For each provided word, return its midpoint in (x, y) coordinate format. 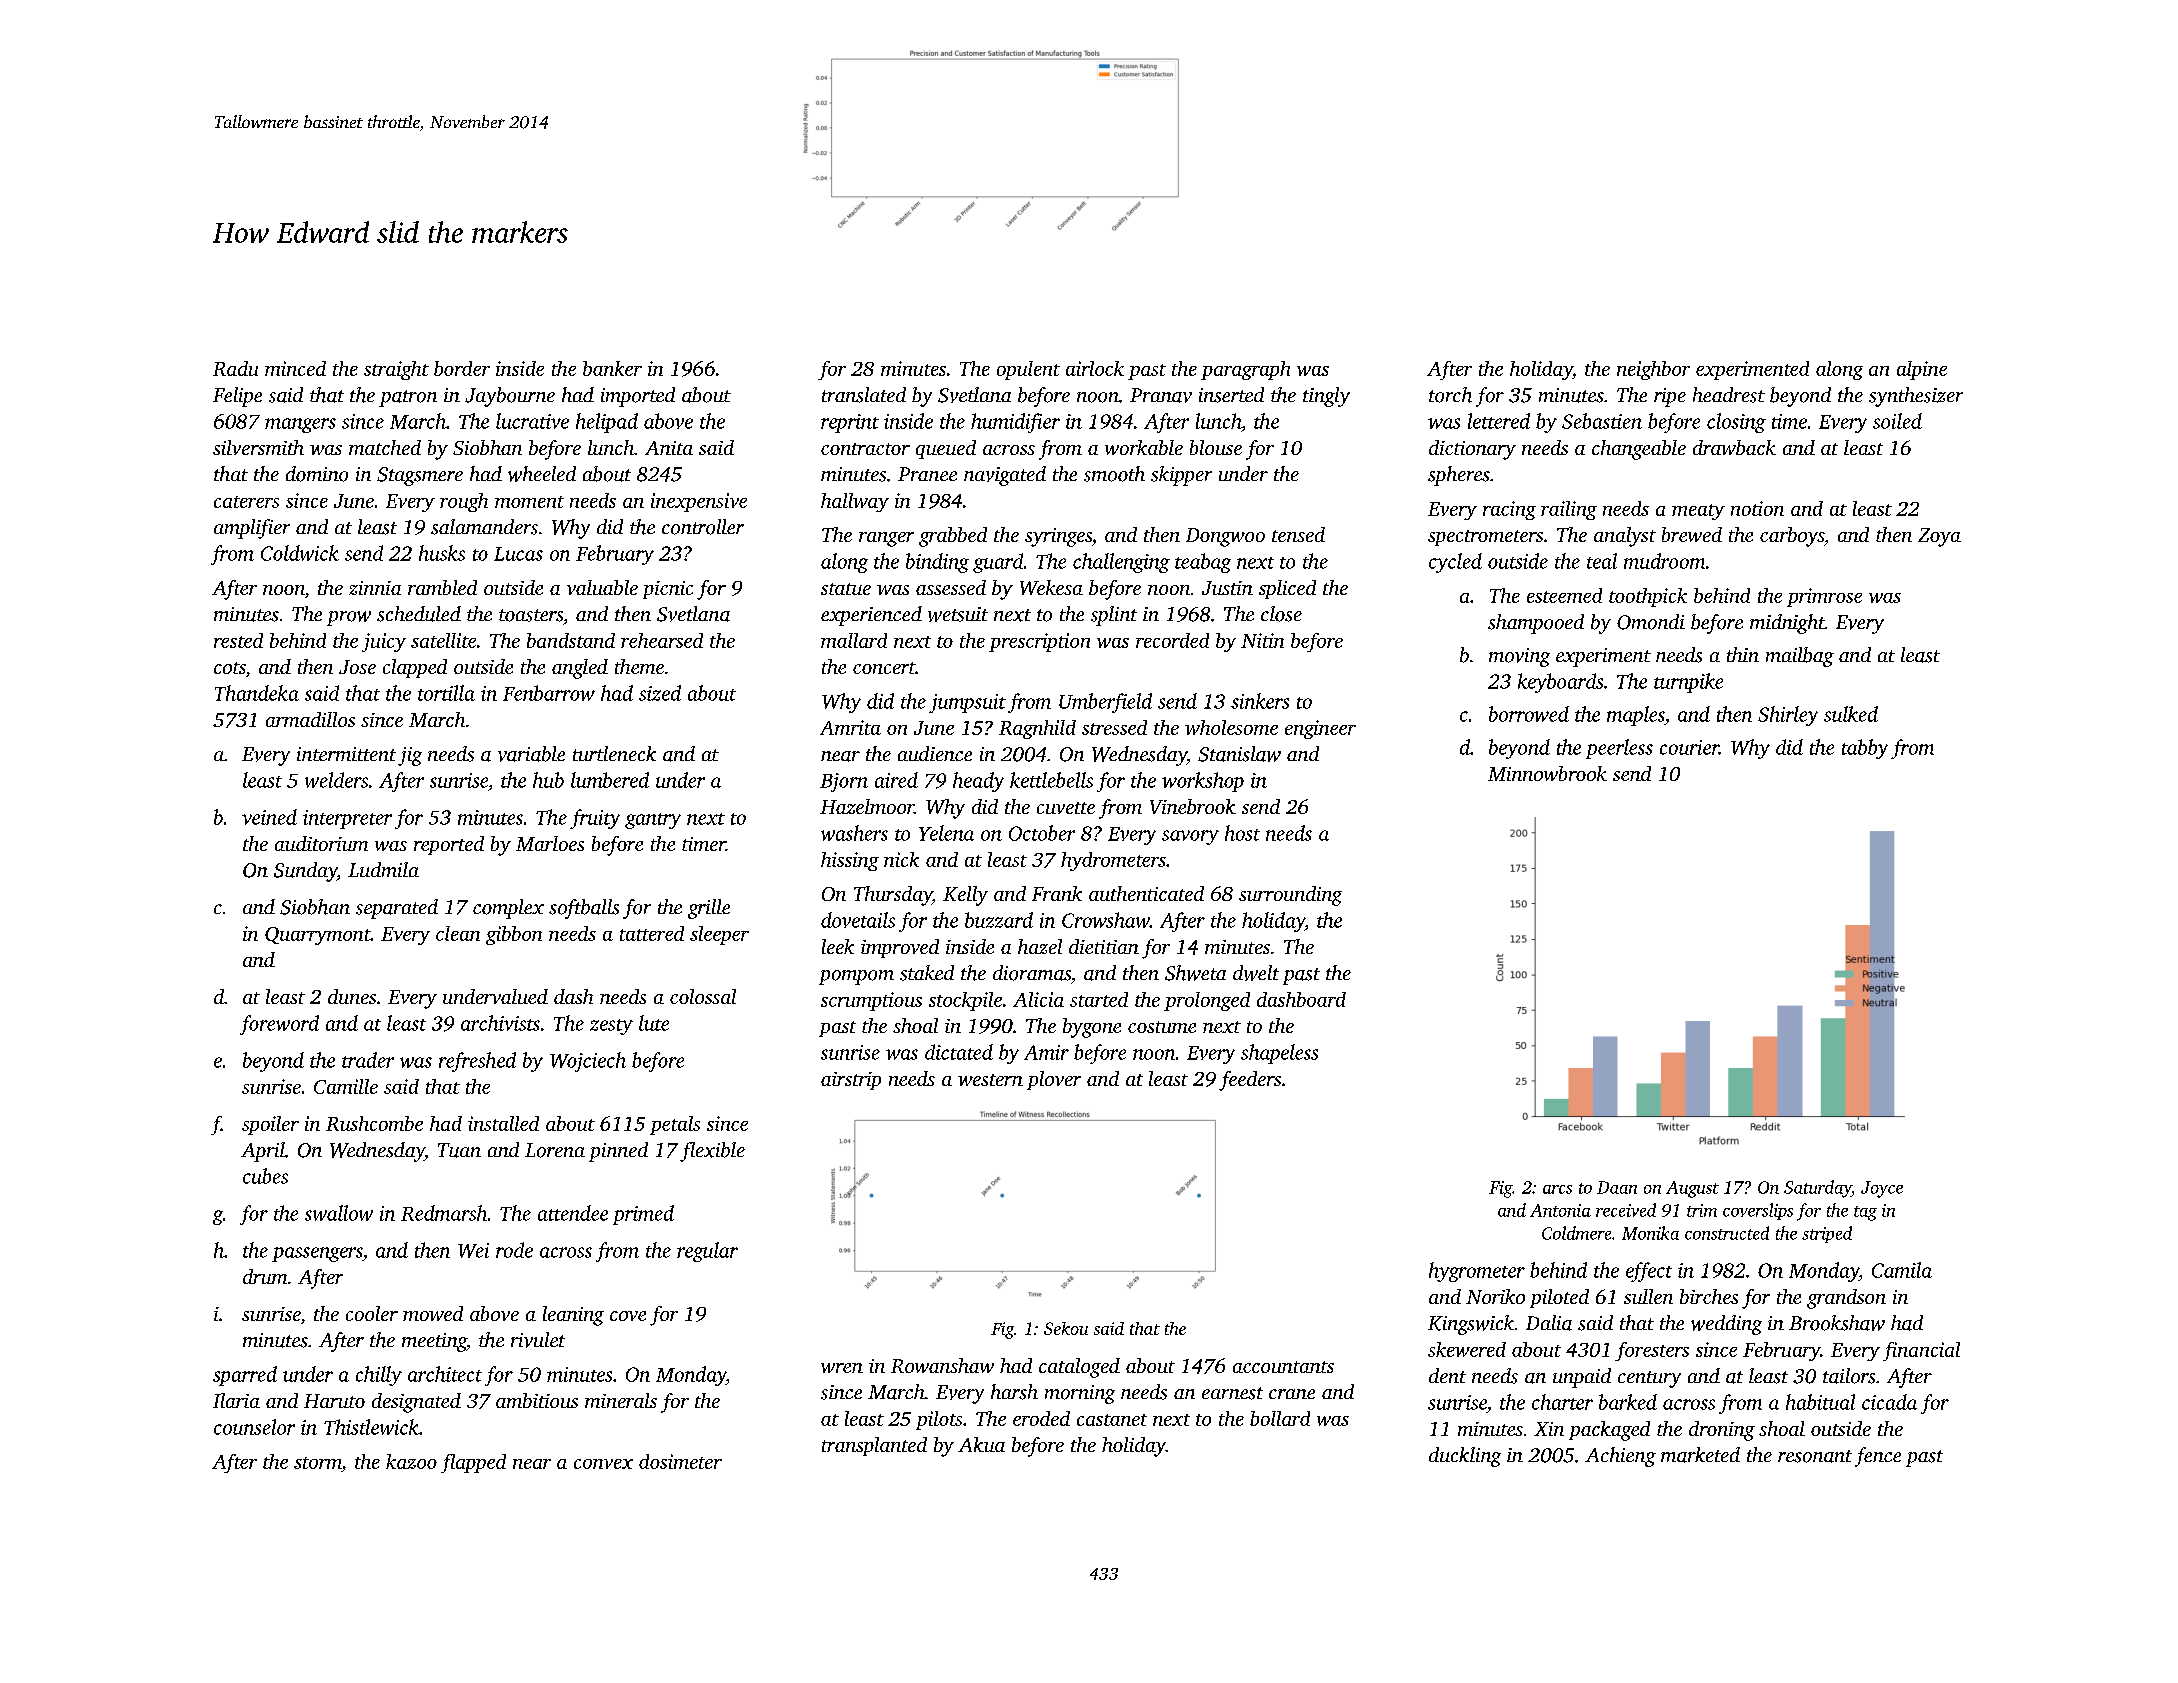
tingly (1326, 397)
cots (230, 668)
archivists (500, 1023)
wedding (1726, 1325)
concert (884, 668)
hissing (850, 861)
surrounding (1290, 896)
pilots (939, 1420)
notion (1757, 508)
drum (265, 1276)
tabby (1865, 749)
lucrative (532, 421)
